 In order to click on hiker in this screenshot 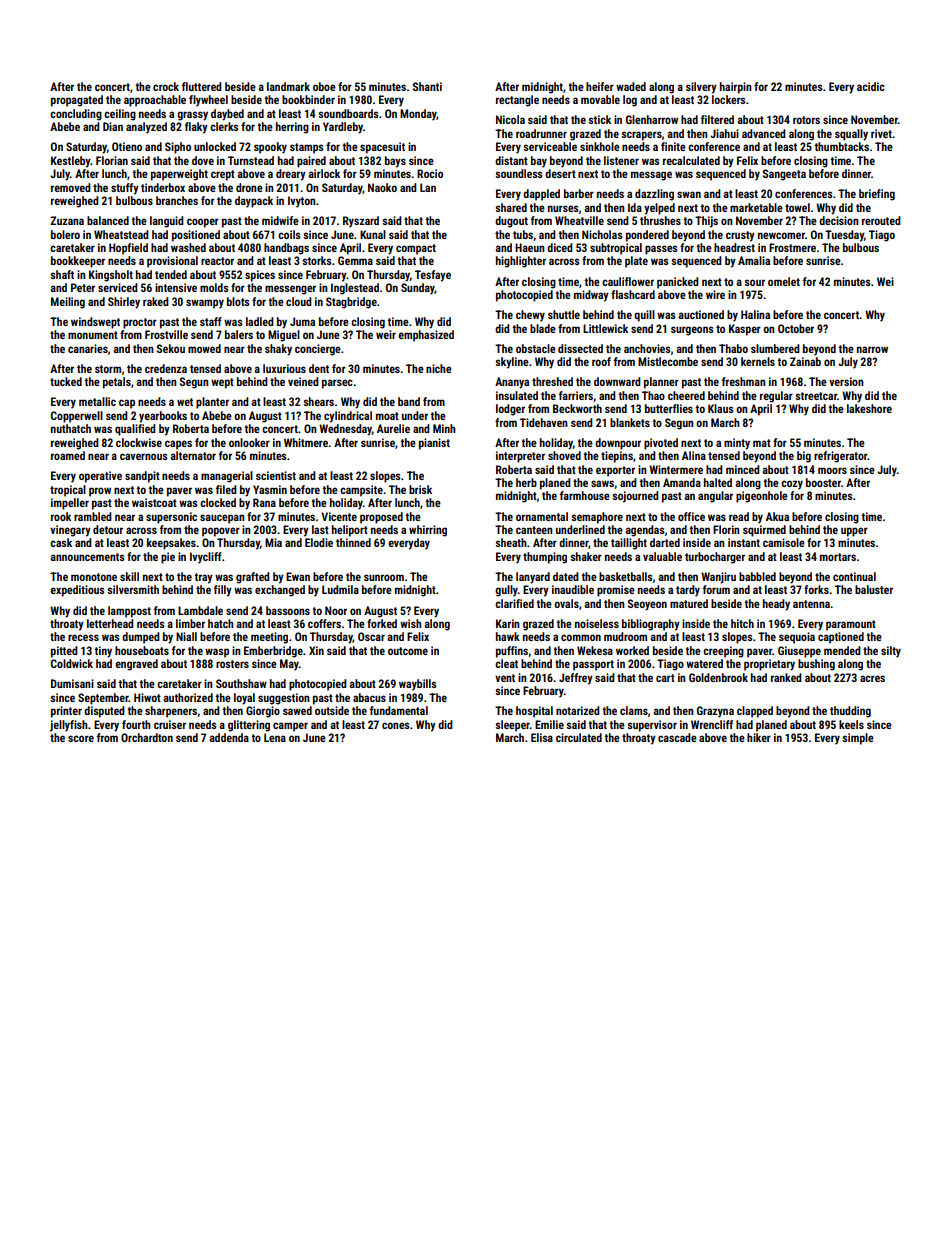, I will do `click(759, 737)`.
